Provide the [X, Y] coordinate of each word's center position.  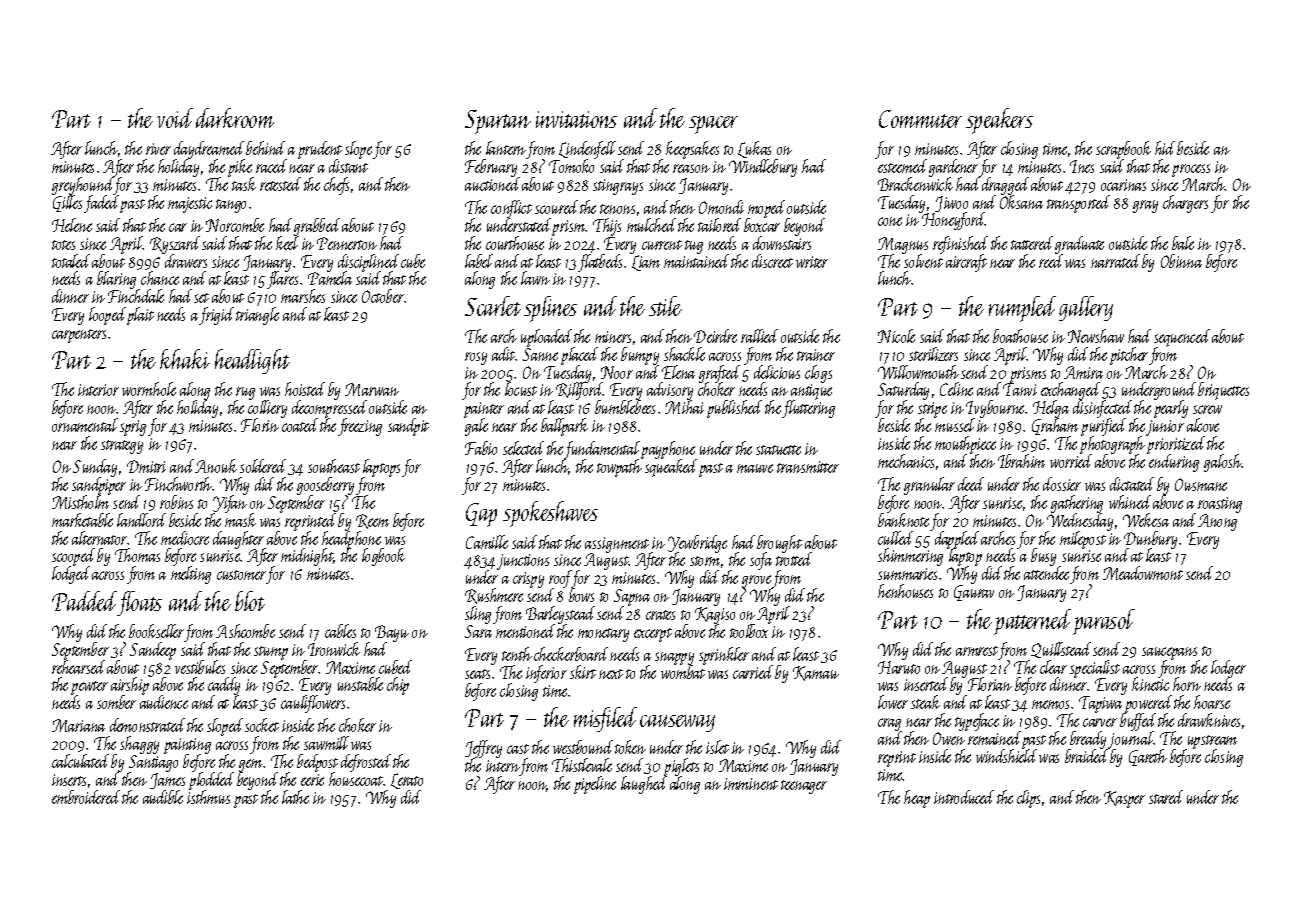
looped [107, 316]
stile [665, 306]
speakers [999, 121]
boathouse [1020, 336]
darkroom [235, 118]
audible [163, 797]
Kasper [1124, 799]
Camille [487, 542]
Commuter [920, 119]
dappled [957, 540]
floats [140, 603]
